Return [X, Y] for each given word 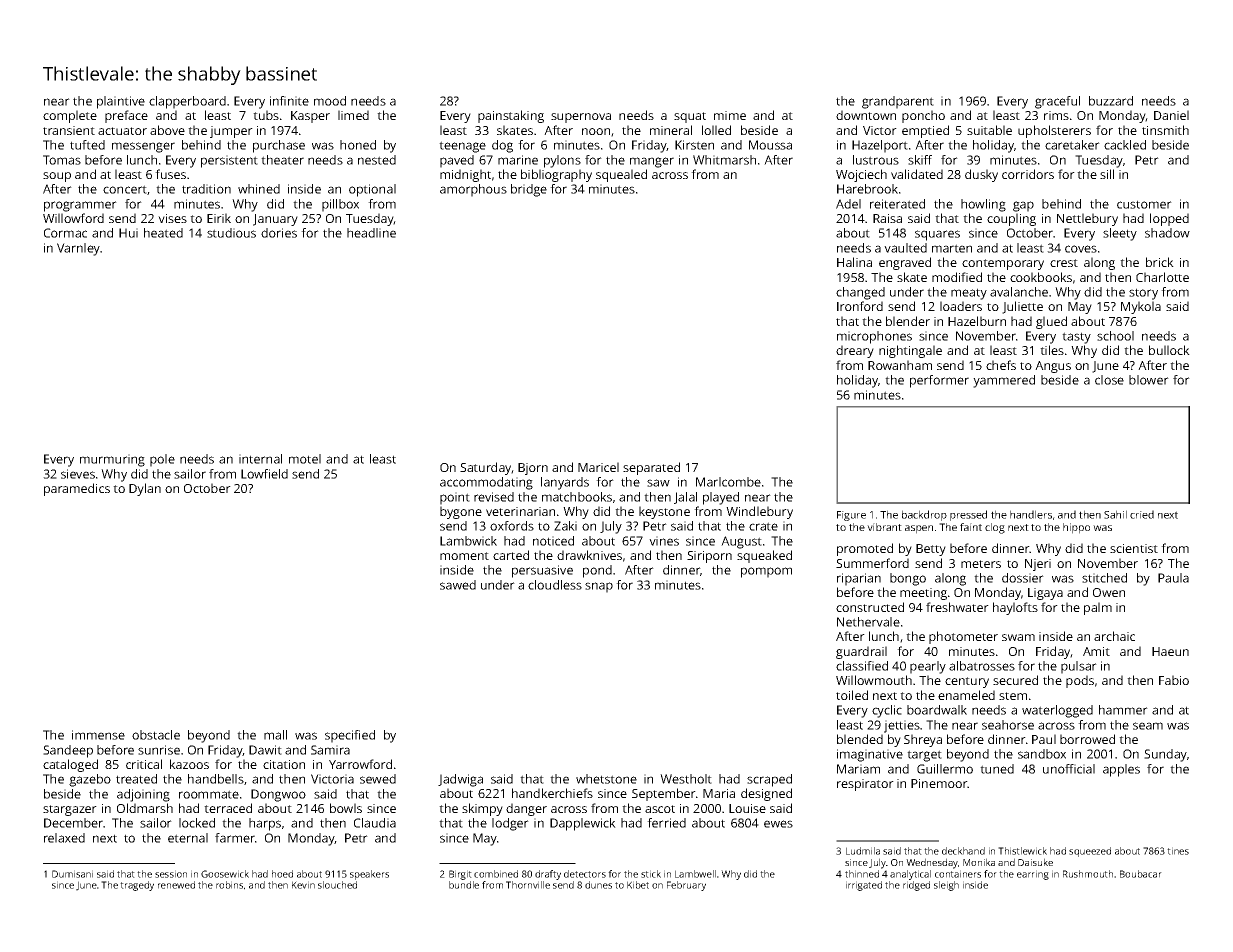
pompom [766, 572]
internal [260, 459]
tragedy [137, 886]
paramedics [77, 489]
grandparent [898, 102]
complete [70, 116]
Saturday [486, 468]
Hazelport [880, 146]
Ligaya [1045, 594]
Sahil [1115, 514]
